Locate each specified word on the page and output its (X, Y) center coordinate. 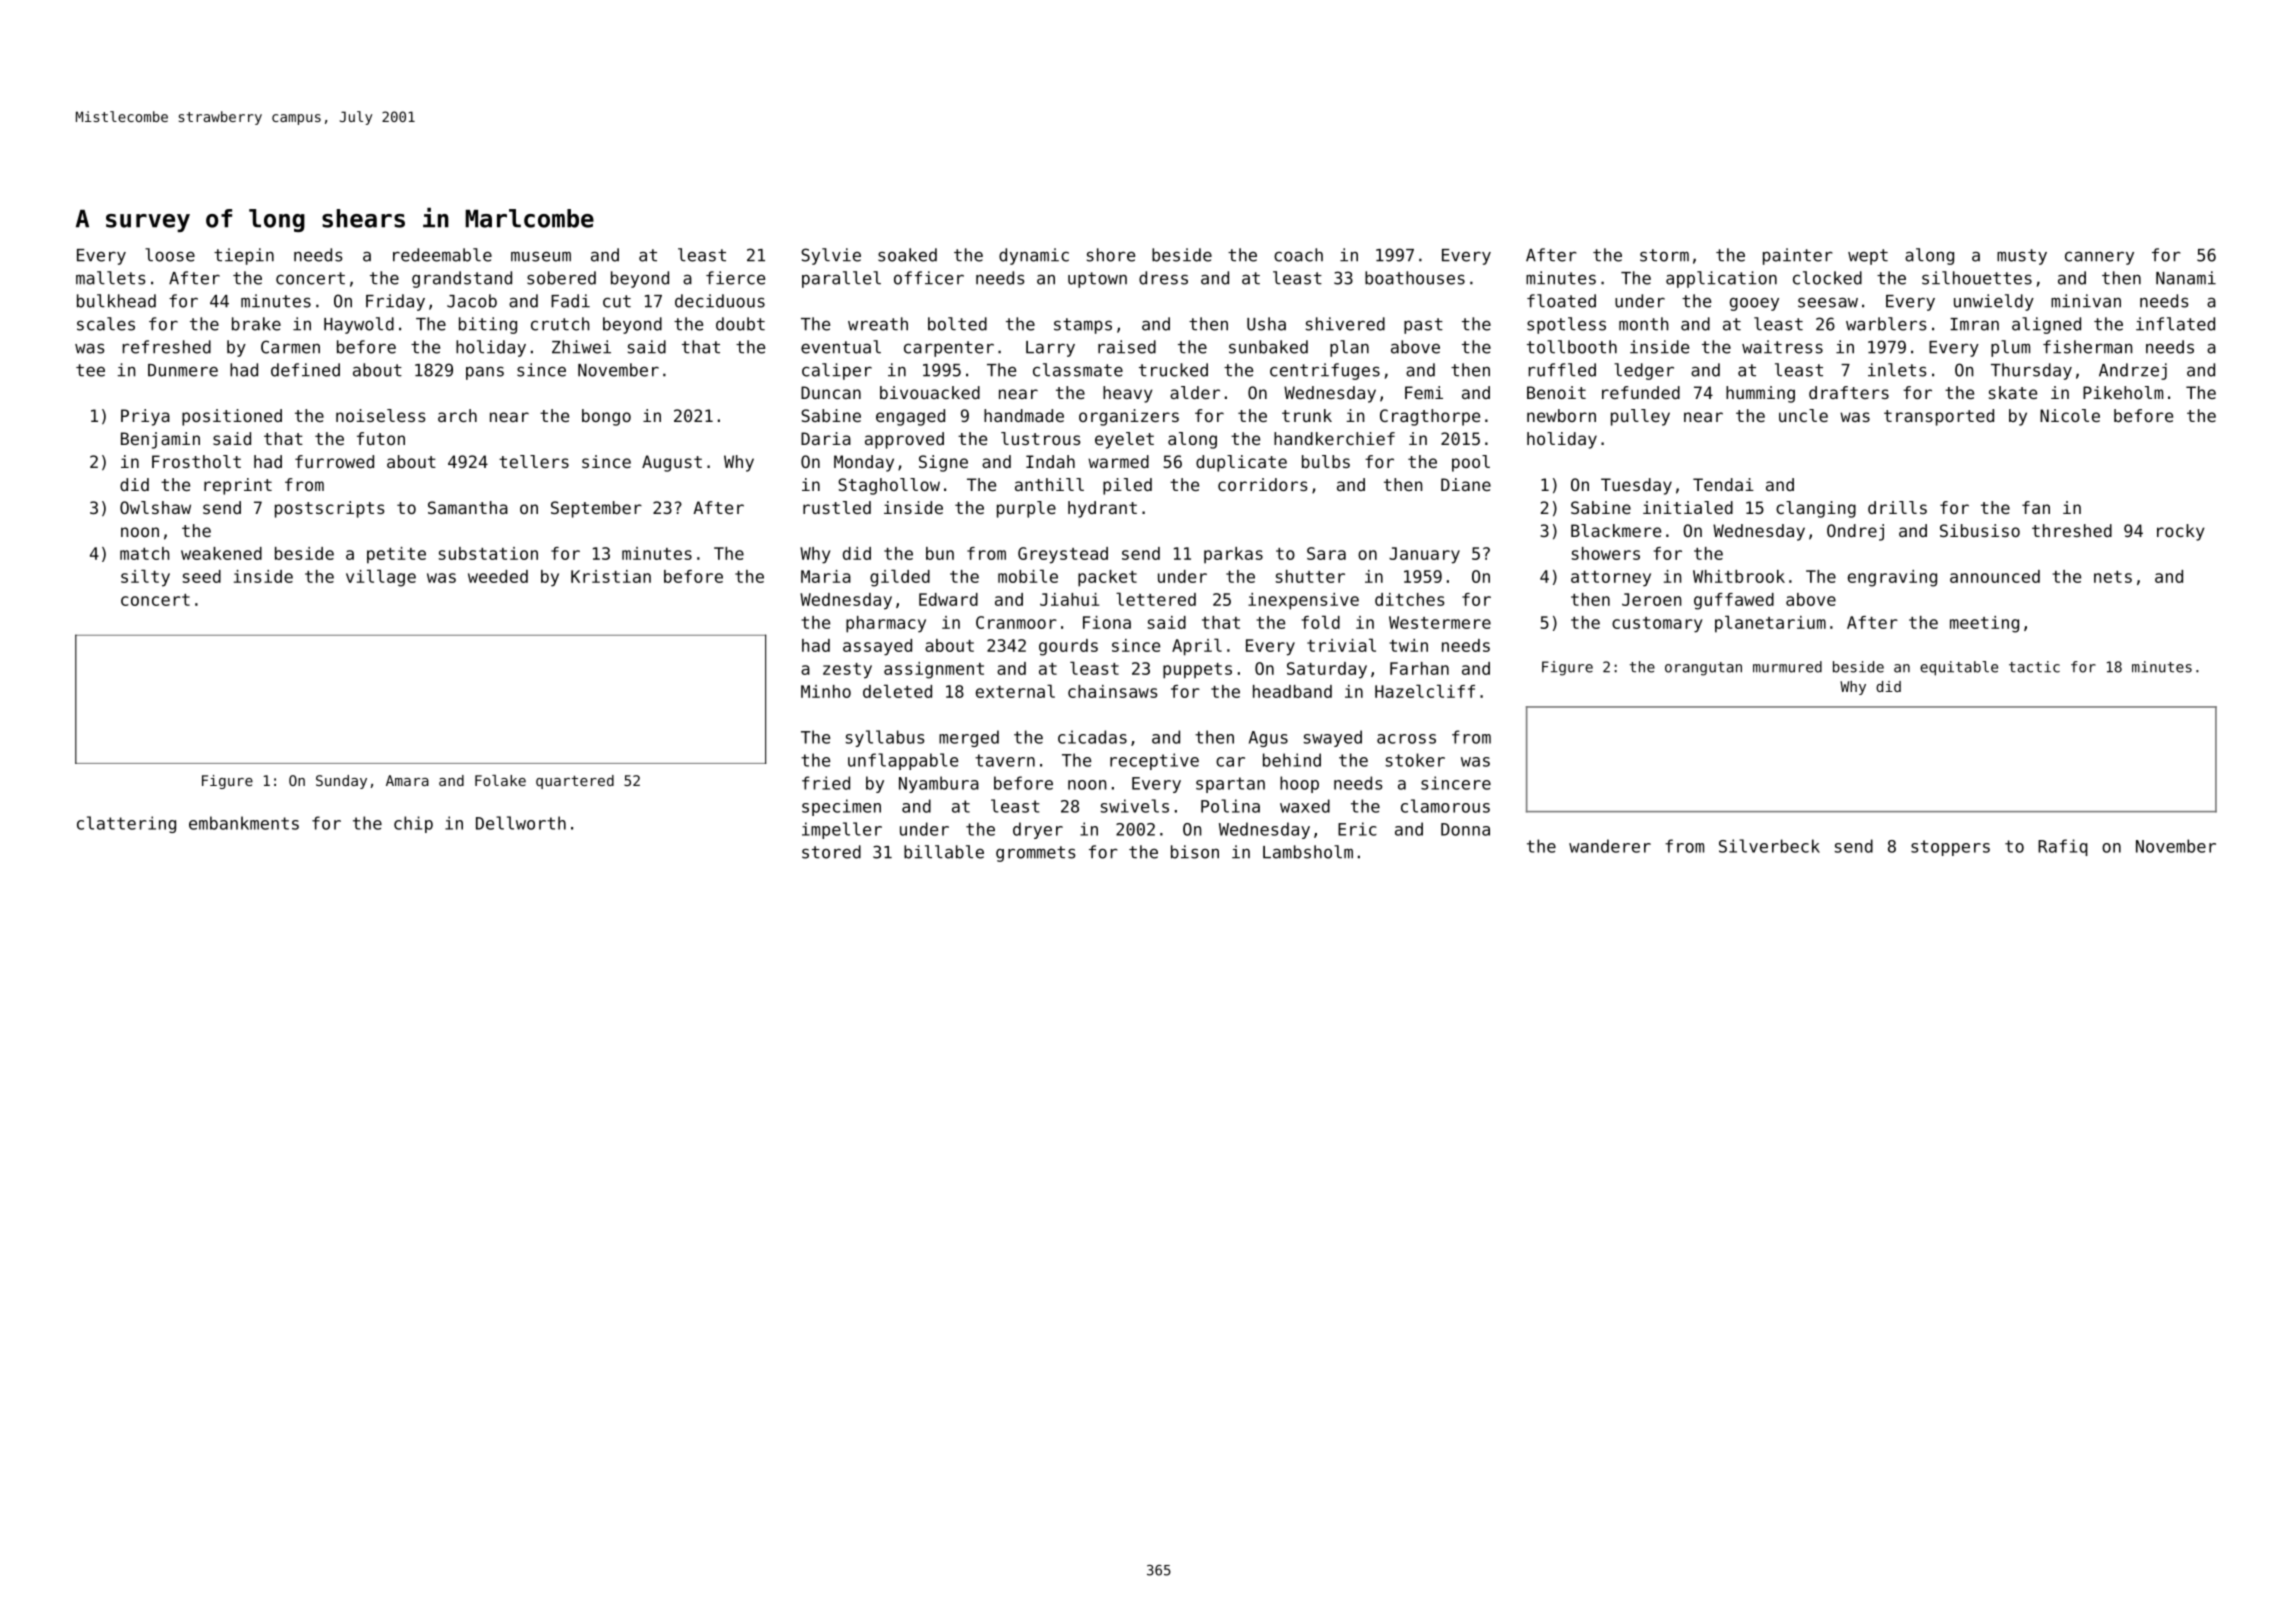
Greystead (1063, 555)
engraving (1892, 578)
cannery (2099, 258)
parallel (841, 279)
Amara (407, 780)
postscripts (330, 509)
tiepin (244, 256)
